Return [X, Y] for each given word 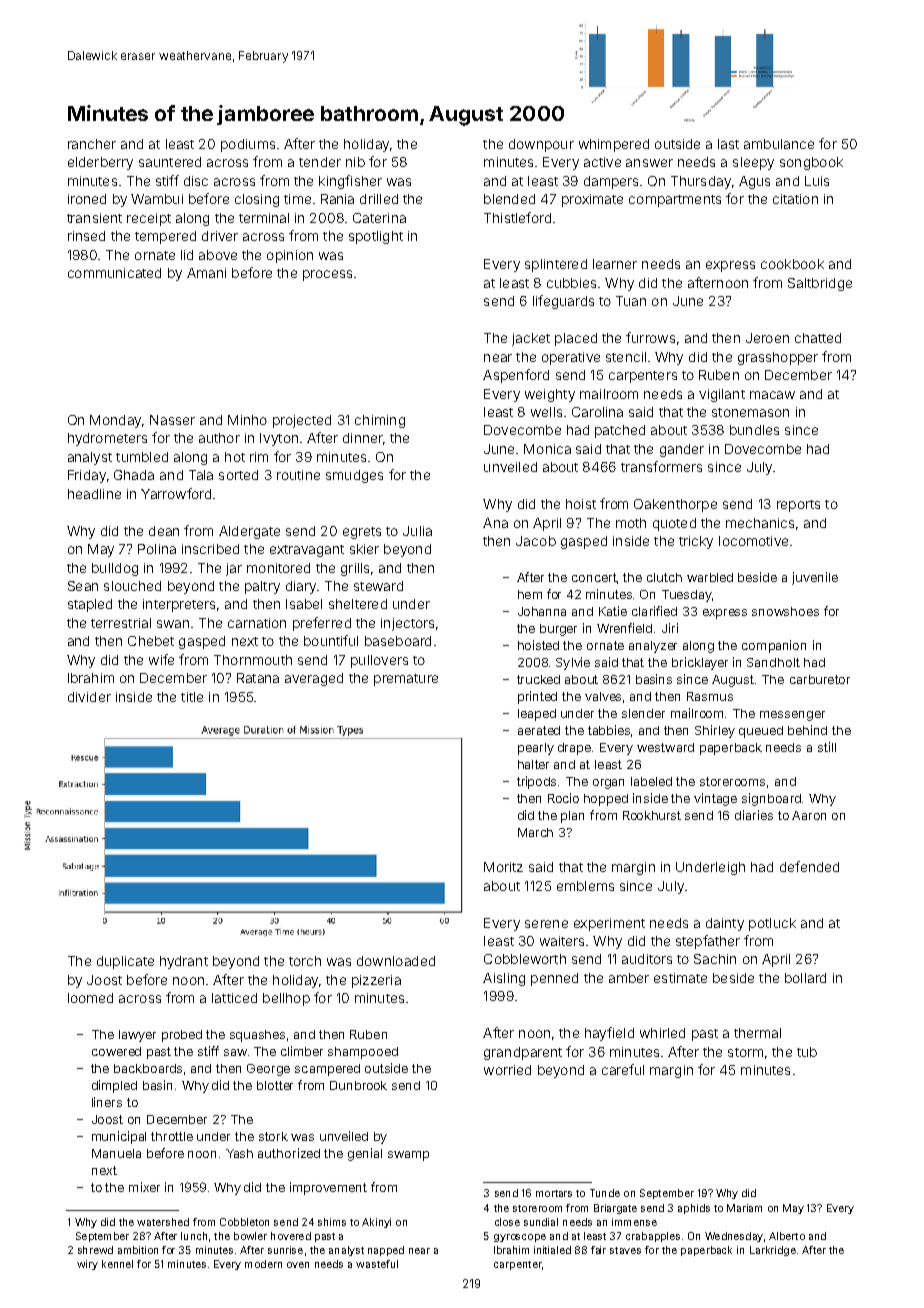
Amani [206, 273]
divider [89, 697]
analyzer [653, 647]
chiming [380, 421]
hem [530, 594]
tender [320, 162]
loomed [90, 998]
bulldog [115, 569]
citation [795, 199]
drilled [379, 199]
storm [745, 1052]
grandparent [523, 1053]
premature [406, 680]
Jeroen [767, 338]
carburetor [820, 679]
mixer [144, 1187]
